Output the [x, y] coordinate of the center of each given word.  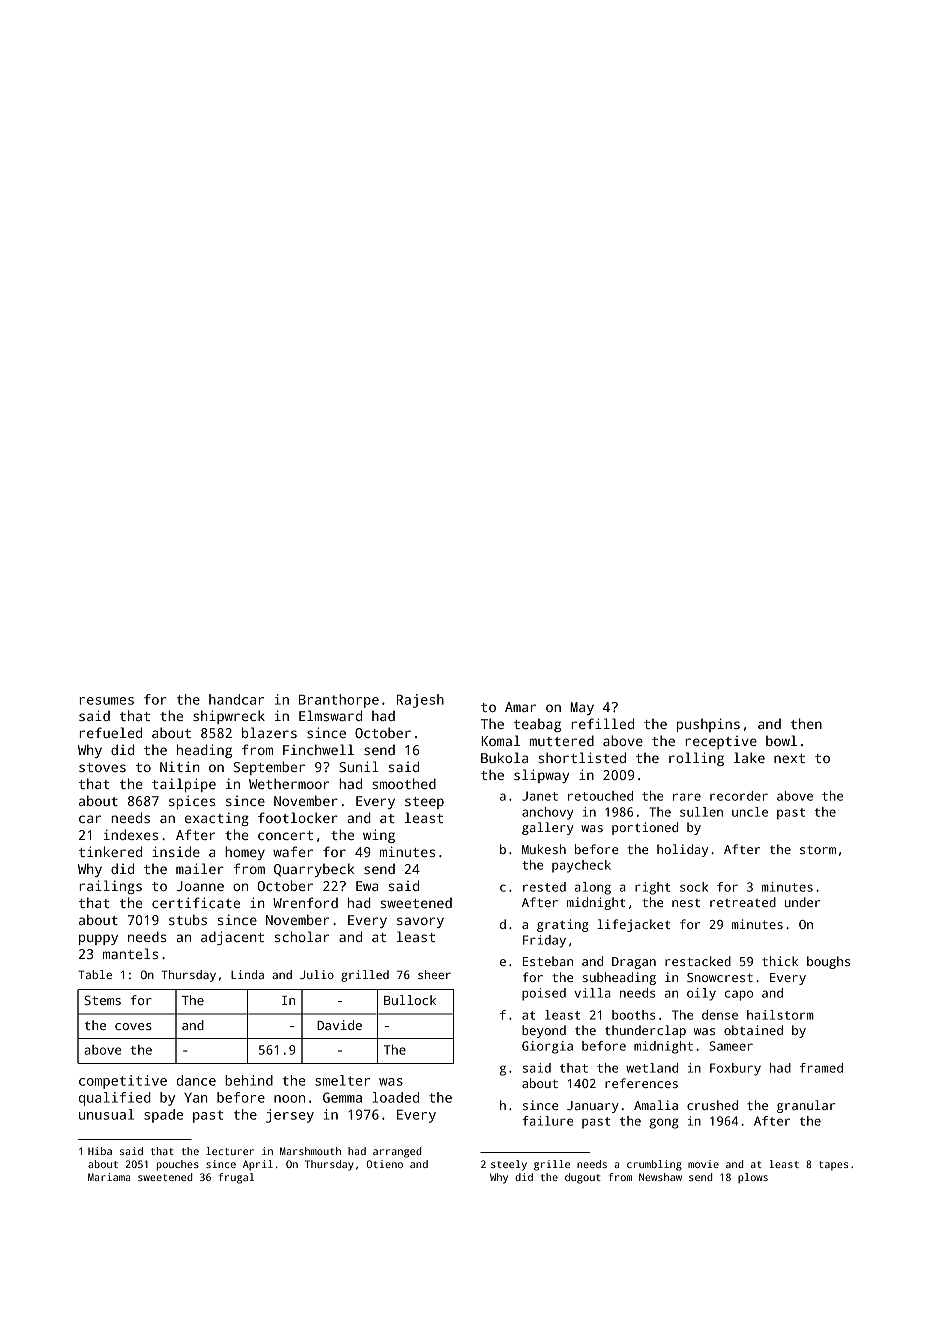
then [806, 723]
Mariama [109, 1177]
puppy [98, 939]
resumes [106, 701]
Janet [540, 796]
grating [563, 925]
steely [509, 1165]
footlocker [298, 817]
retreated [743, 902]
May [582, 708]
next [789, 758]
